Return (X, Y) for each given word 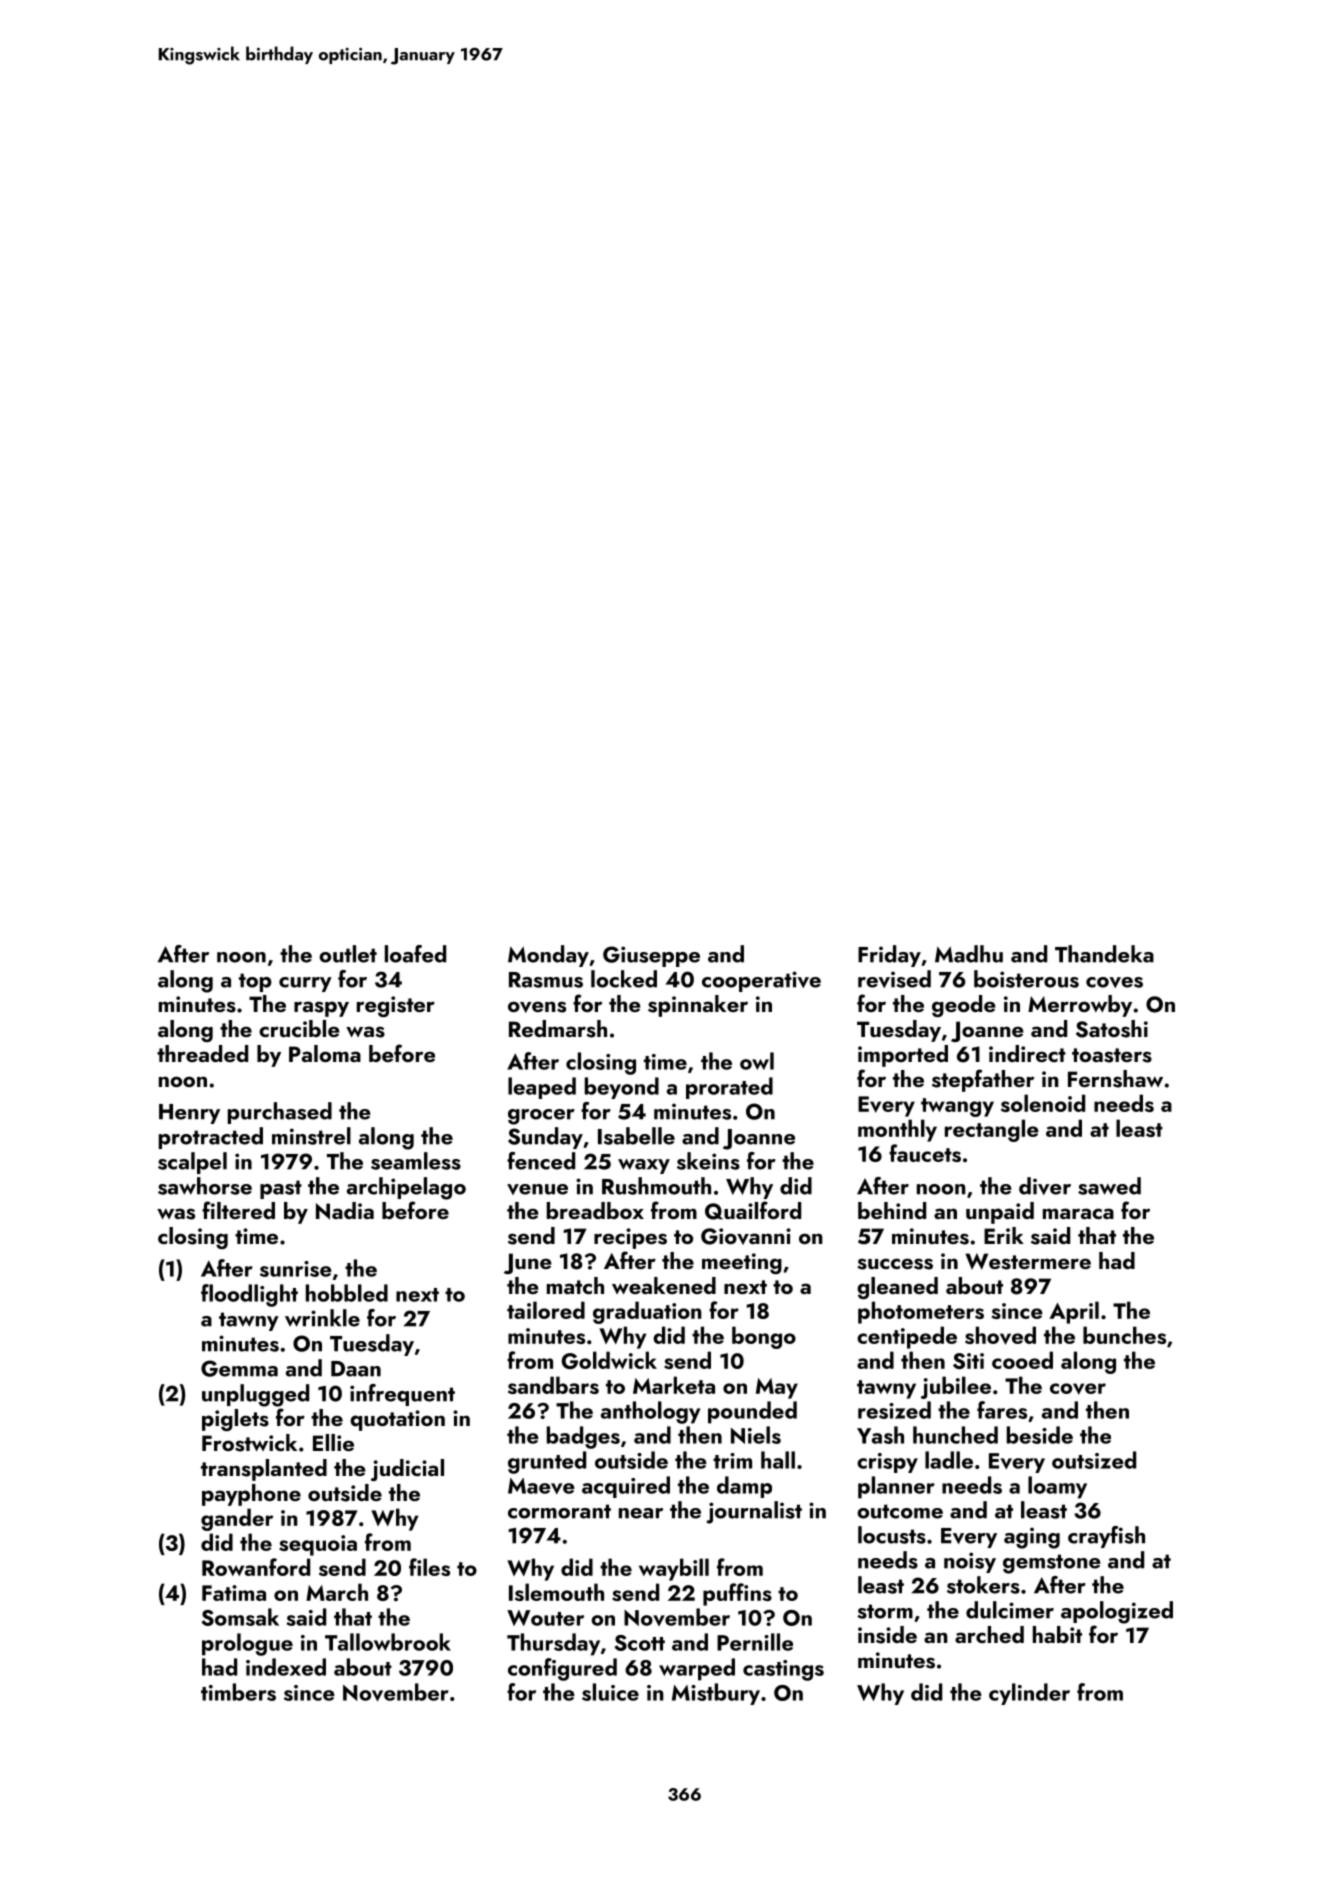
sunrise (296, 1269)
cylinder (1029, 1694)
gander (237, 1519)
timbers (238, 1692)
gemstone (1052, 1564)
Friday (889, 956)
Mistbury (716, 1694)
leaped (542, 1088)
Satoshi (1112, 1029)
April (1074, 1312)
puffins (737, 1594)
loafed (415, 954)
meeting (742, 1263)
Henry (189, 1114)
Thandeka (1104, 954)
